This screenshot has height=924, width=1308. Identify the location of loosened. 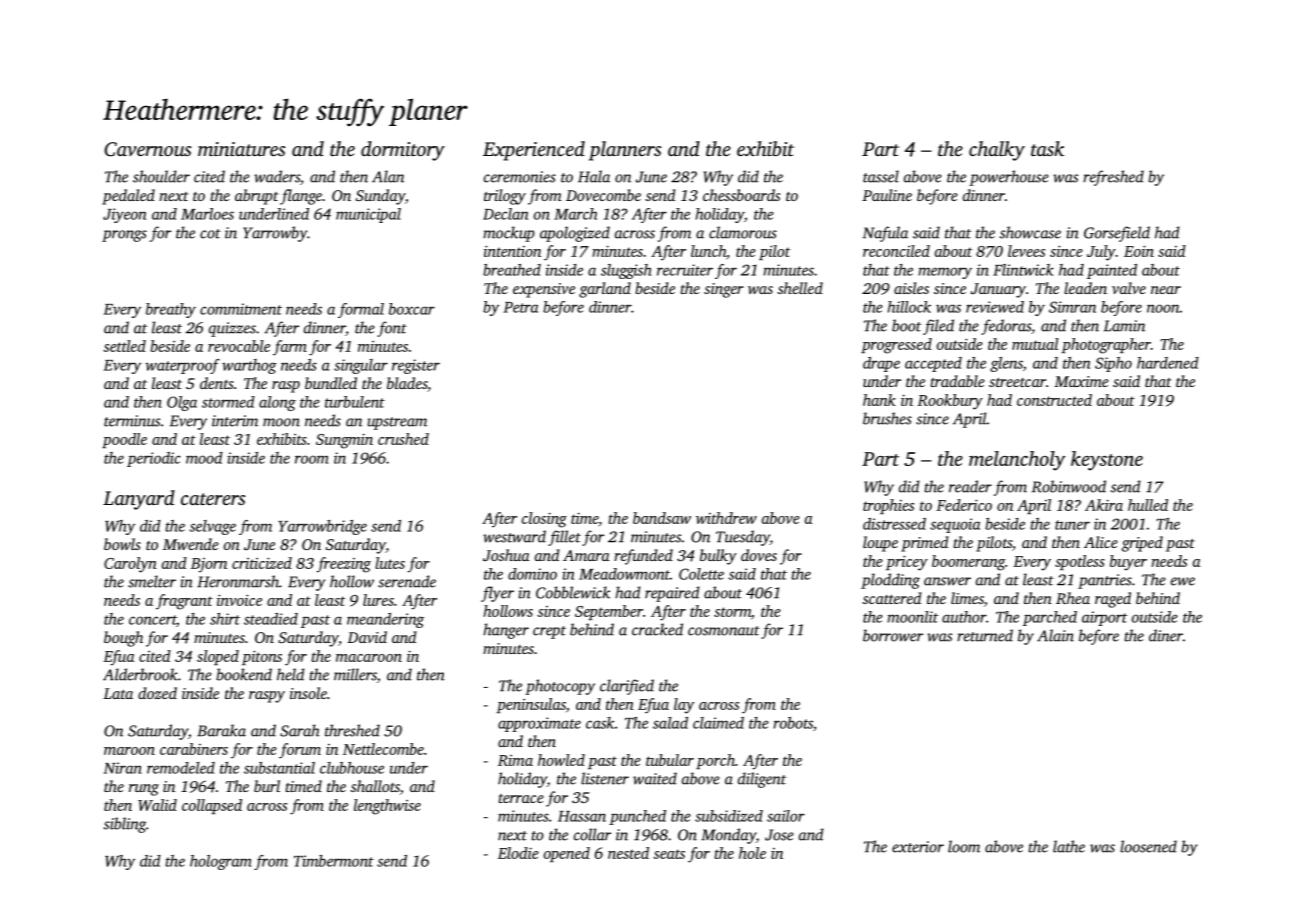
(1148, 846).
